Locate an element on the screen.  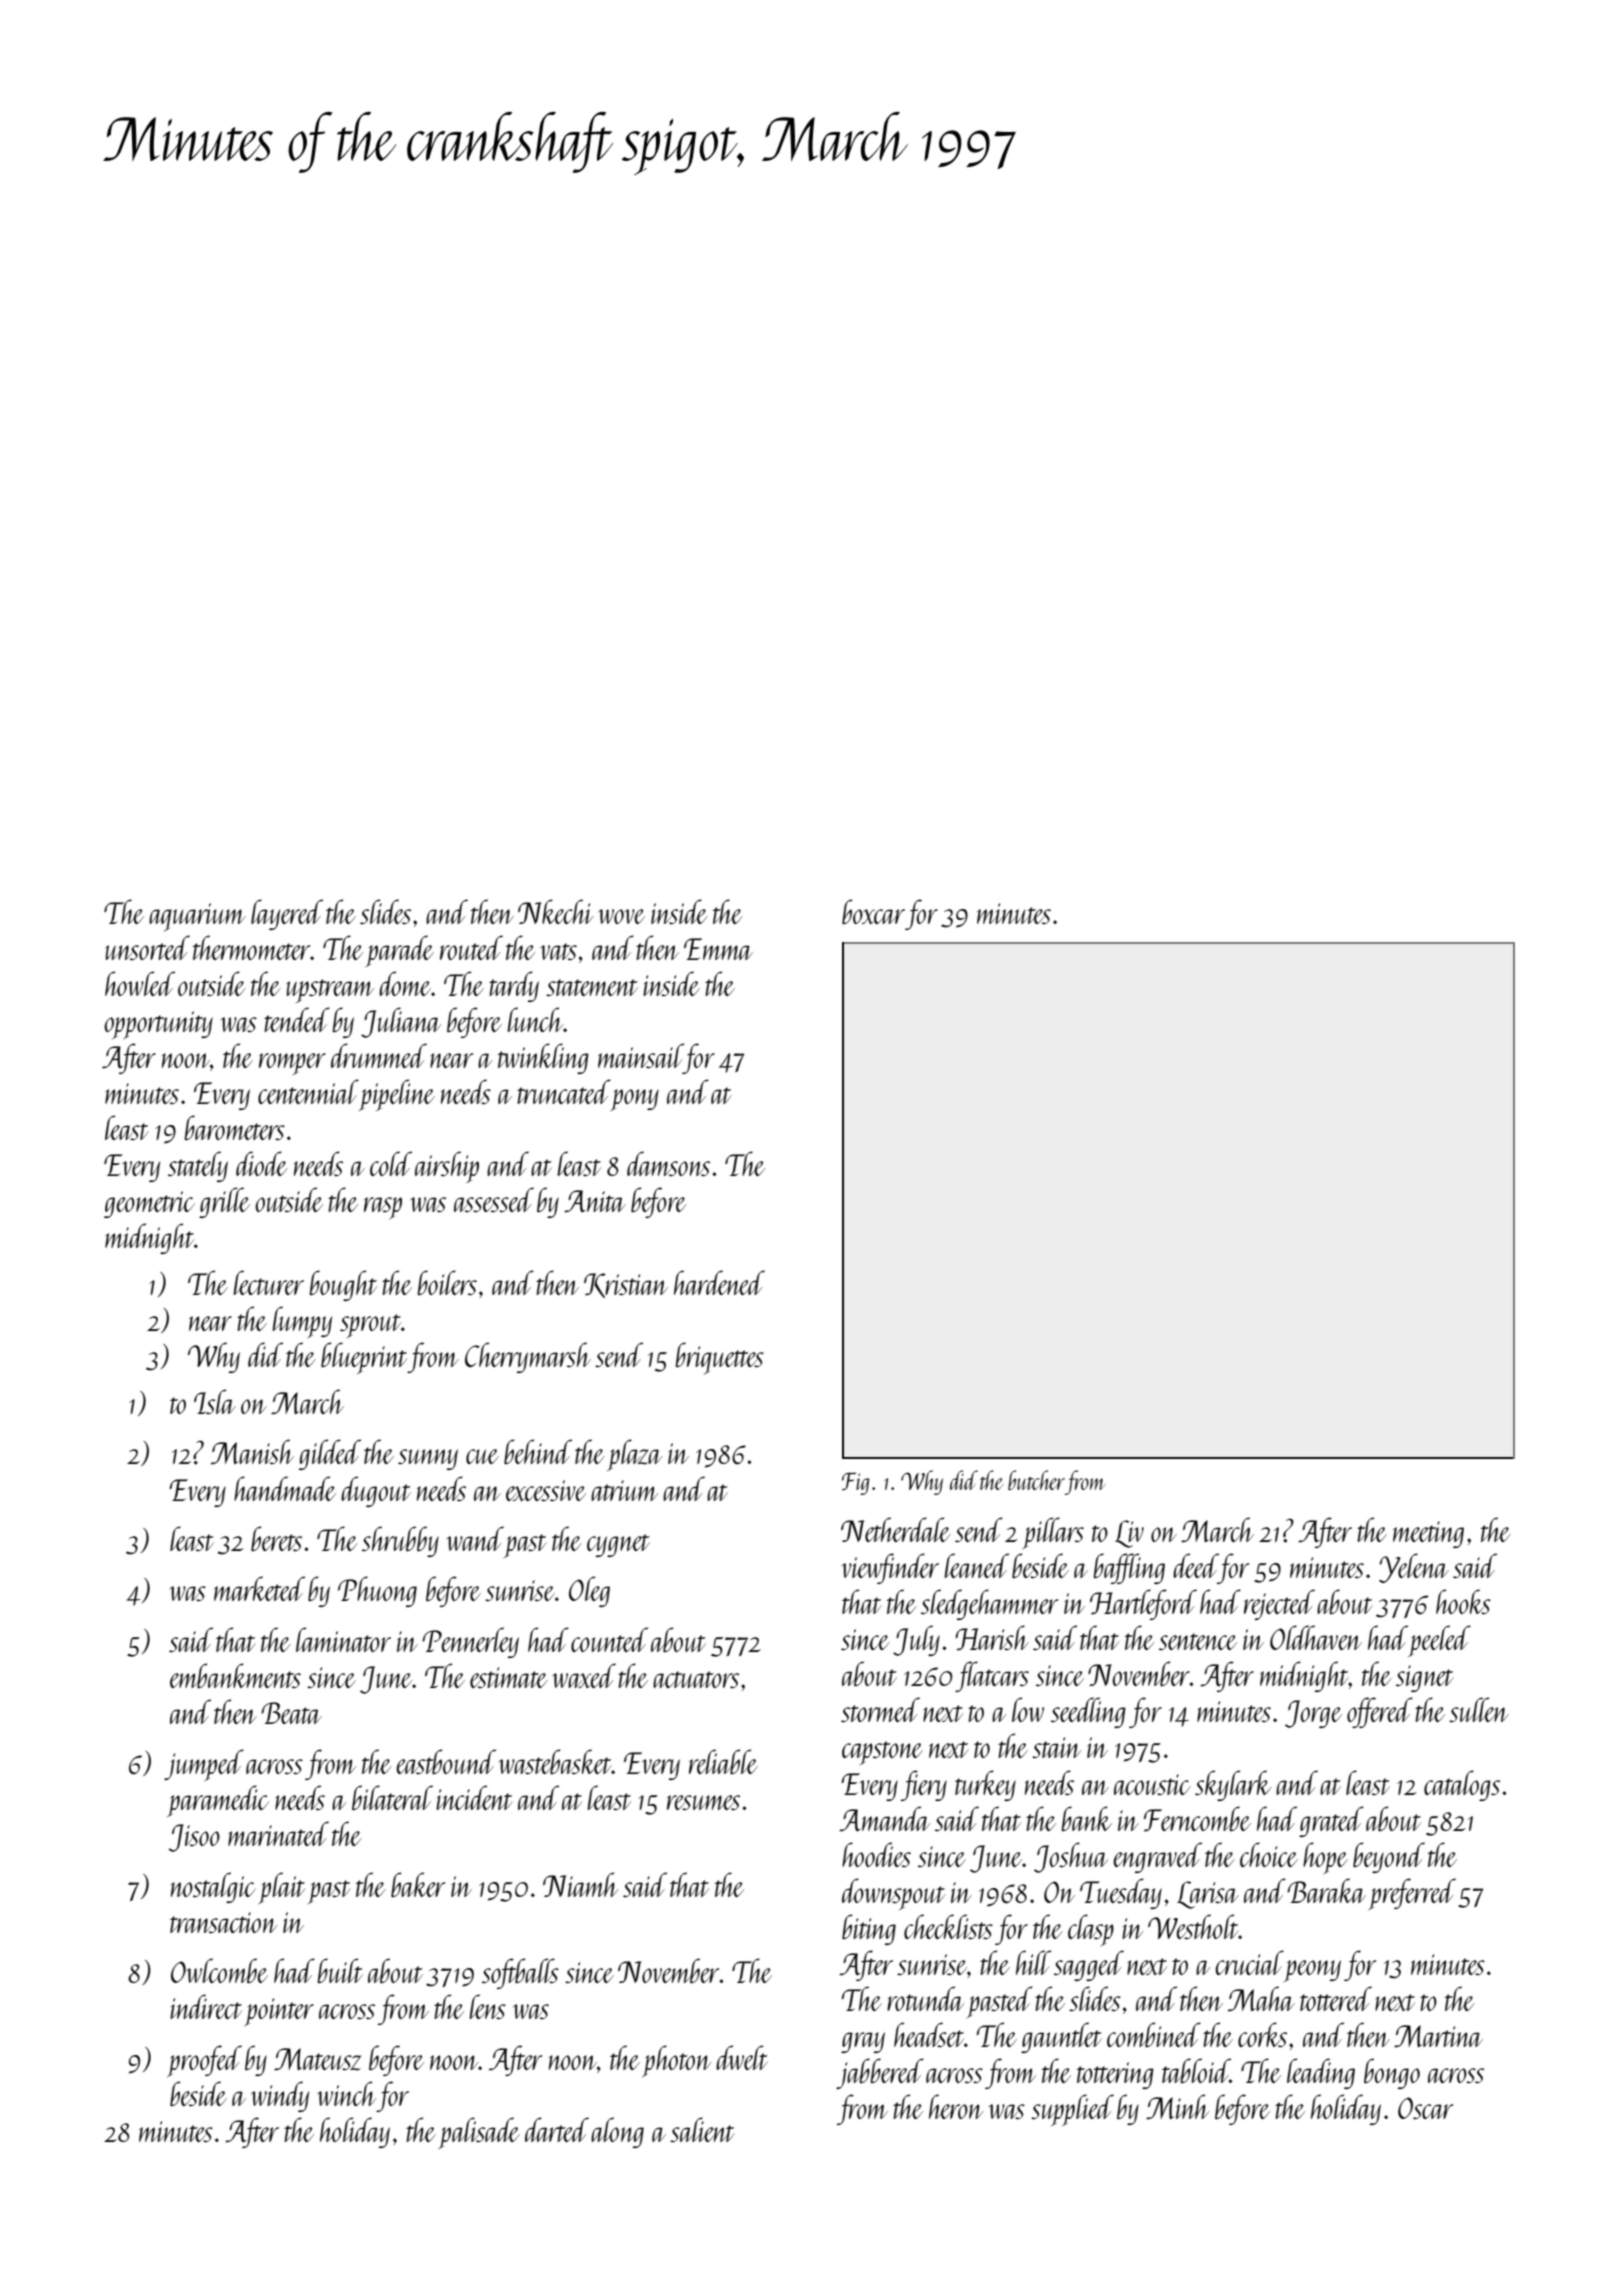
Isla is located at coordinates (215, 1401).
